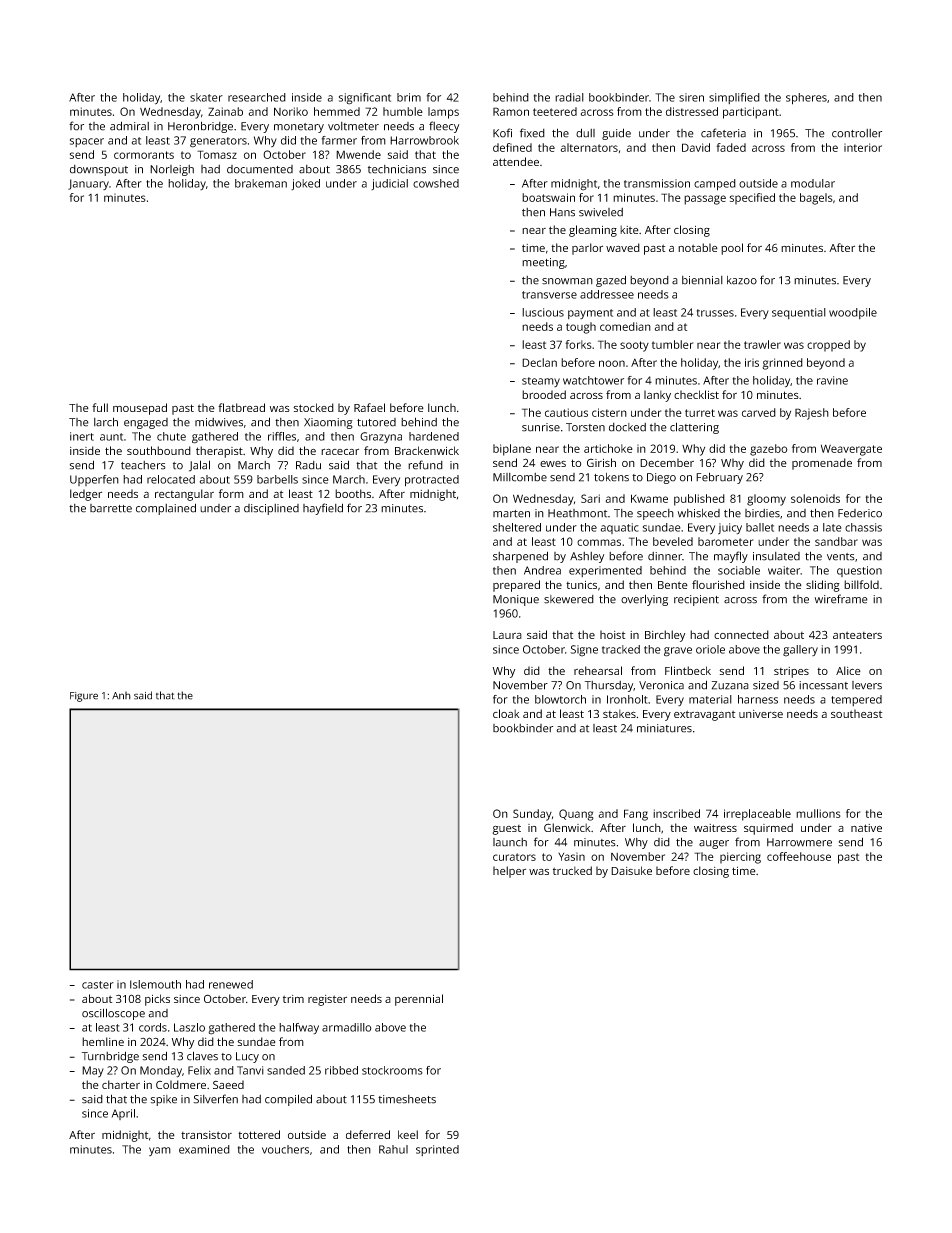  What do you see at coordinates (815, 498) in the screenshot?
I see `solenoids` at bounding box center [815, 498].
